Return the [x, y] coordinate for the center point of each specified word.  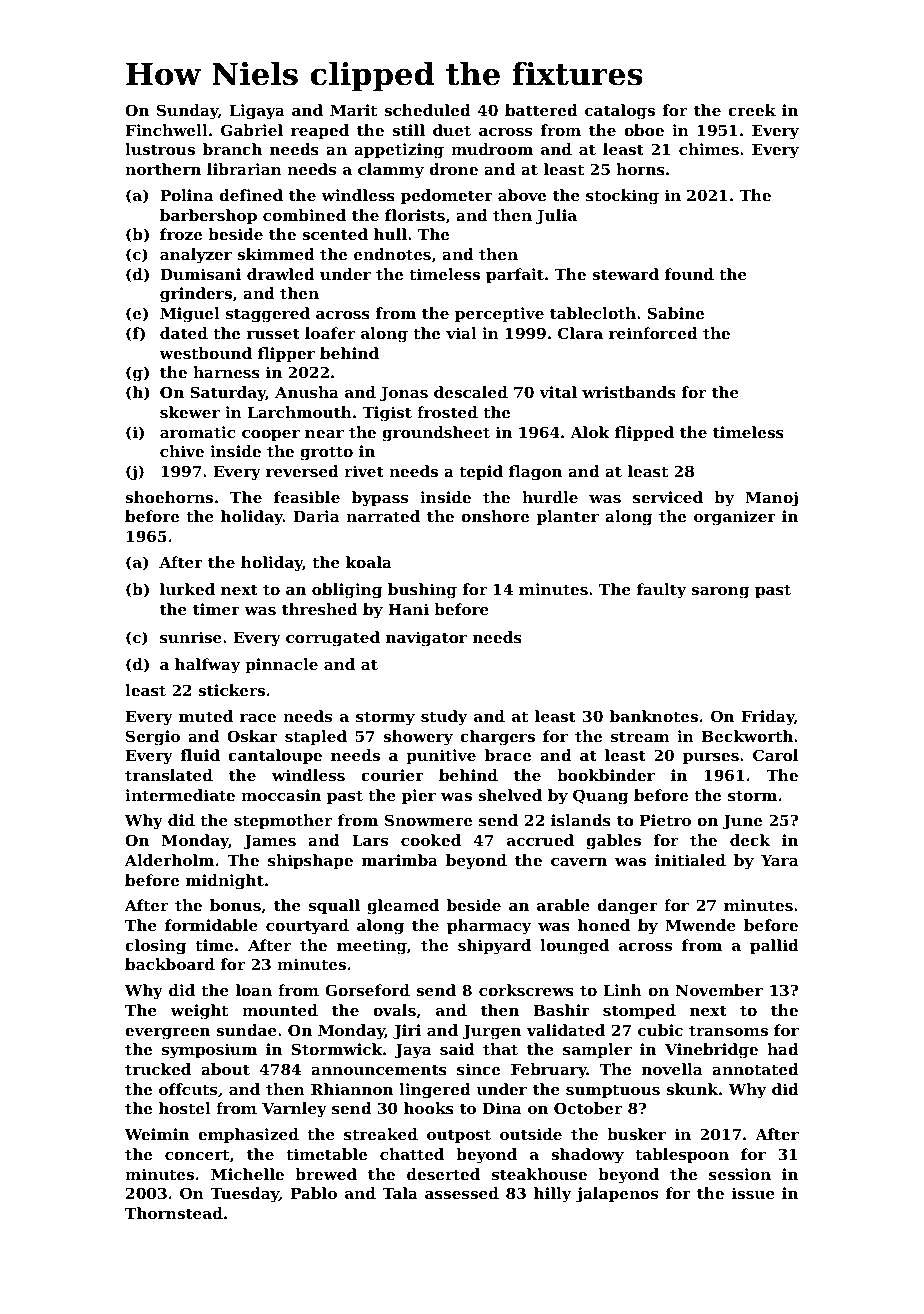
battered [541, 110]
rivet [364, 471]
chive [182, 451]
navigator [426, 639]
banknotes [654, 716]
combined [304, 215]
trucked [158, 1069]
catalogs [620, 112]
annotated [755, 1069]
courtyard [307, 927]
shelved [510, 795]
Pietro [665, 820]
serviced [668, 497]
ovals [394, 1010]
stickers [231, 690]
